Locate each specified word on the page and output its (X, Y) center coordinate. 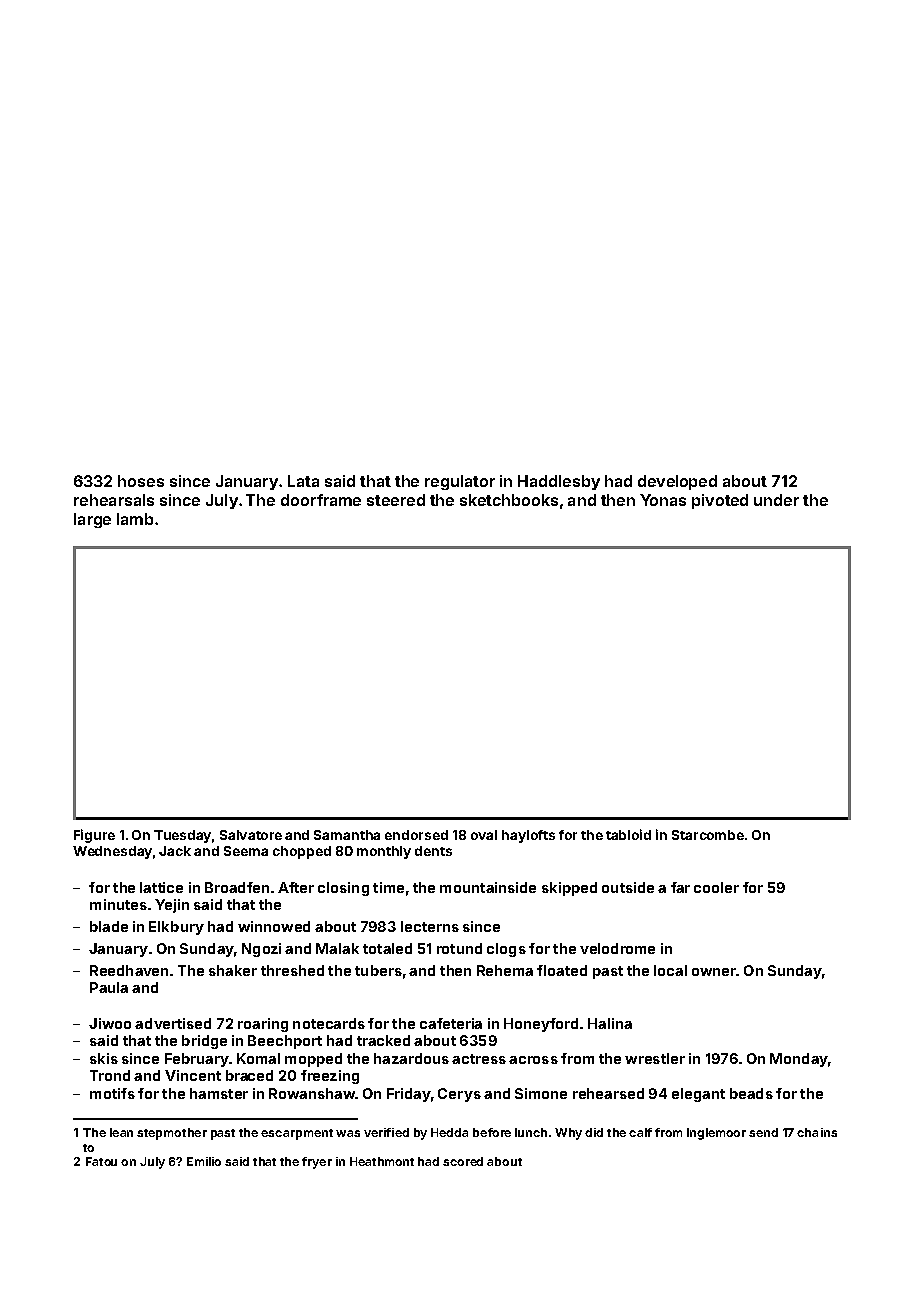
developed (677, 482)
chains (817, 1132)
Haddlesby (559, 482)
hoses (141, 481)
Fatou (101, 1161)
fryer (317, 1163)
